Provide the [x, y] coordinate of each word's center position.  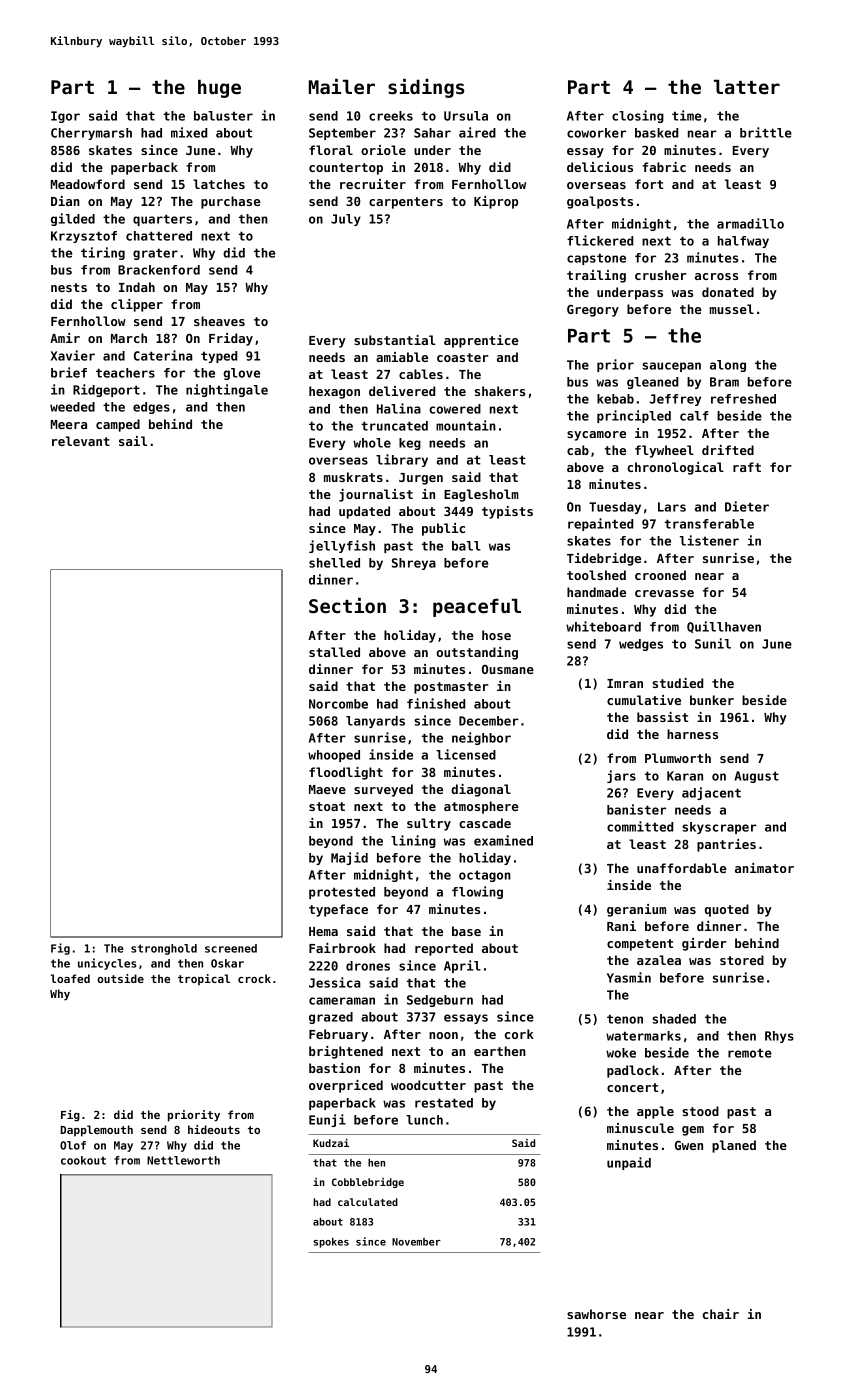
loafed [70, 978]
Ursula [466, 116]
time [686, 115]
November [416, 1242]
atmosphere [481, 807]
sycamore [596, 436]
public [443, 529]
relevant [81, 441]
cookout [83, 1160]
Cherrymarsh [91, 134]
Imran [625, 683]
